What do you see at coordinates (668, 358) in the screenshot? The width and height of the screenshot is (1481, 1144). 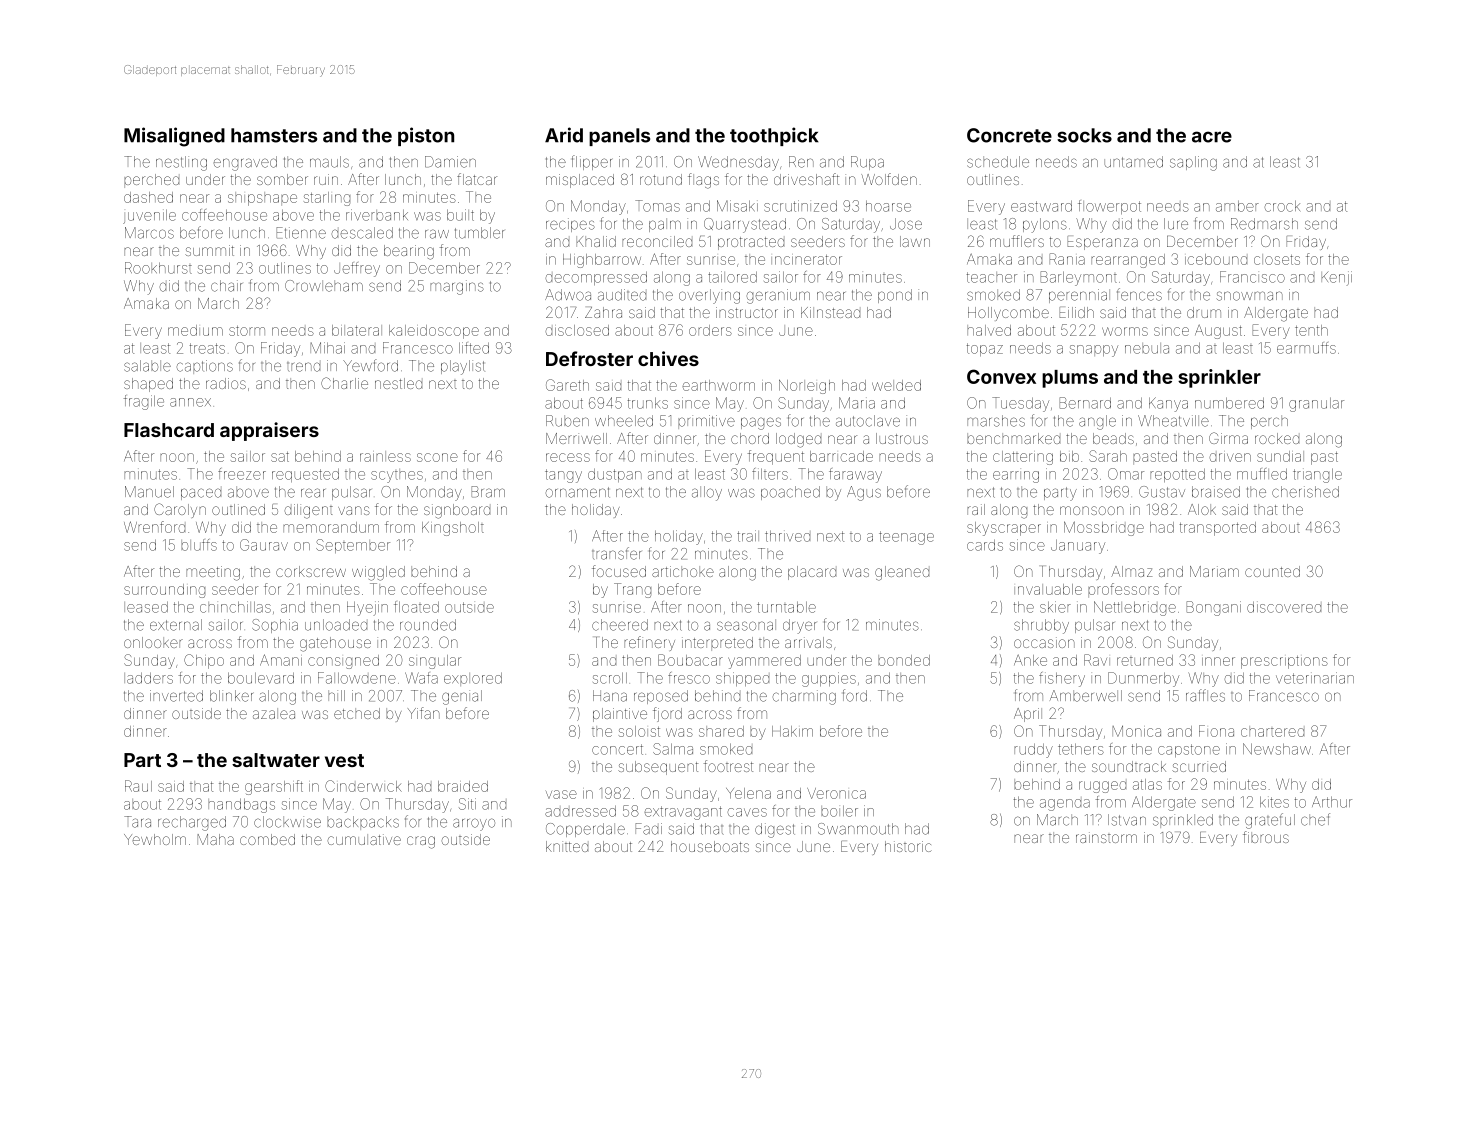 I see `chives` at bounding box center [668, 358].
